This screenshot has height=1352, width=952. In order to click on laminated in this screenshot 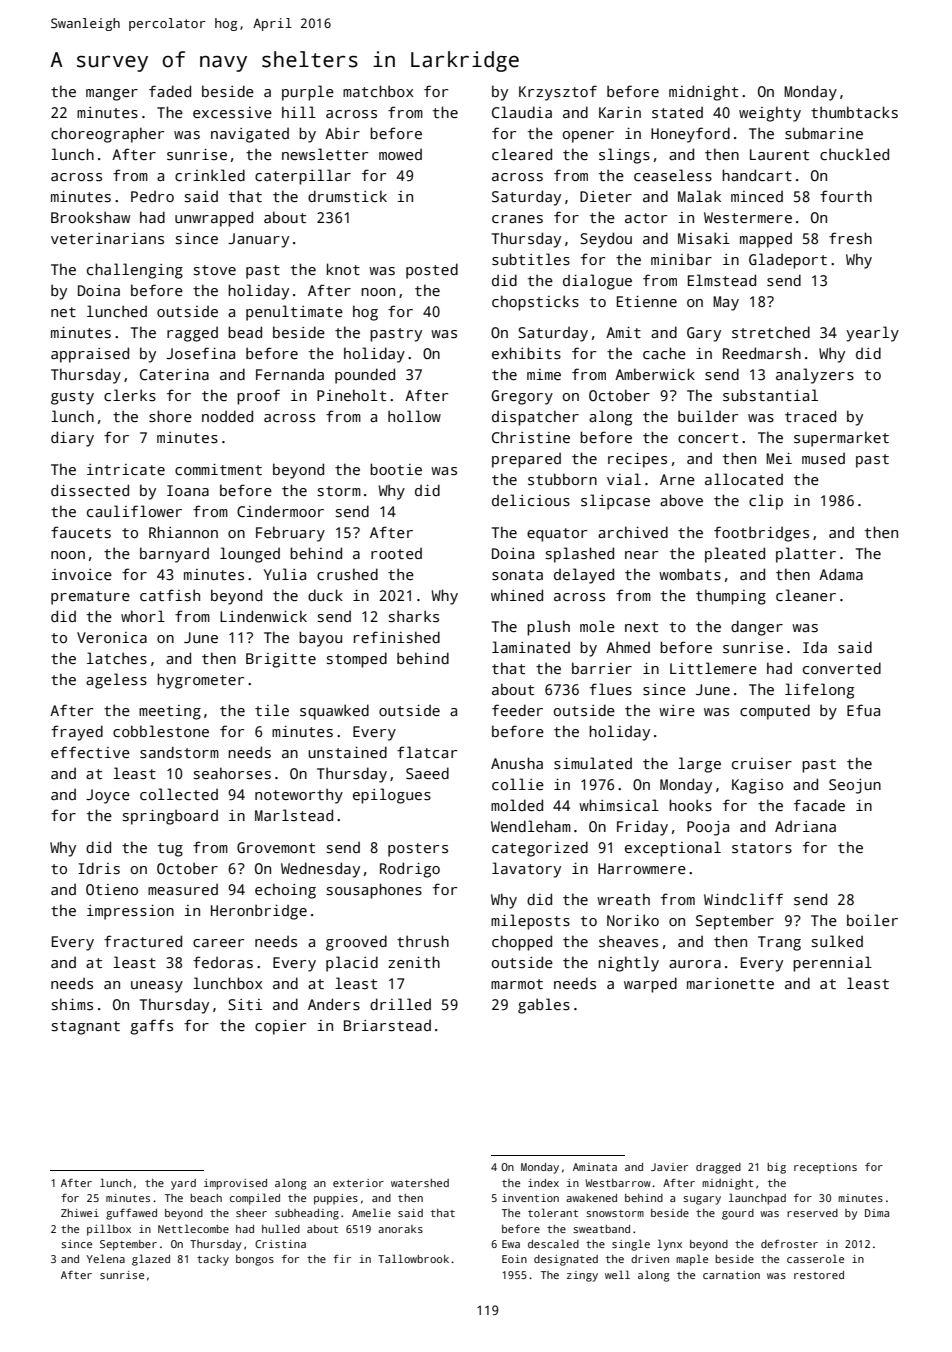, I will do `click(531, 647)`.
